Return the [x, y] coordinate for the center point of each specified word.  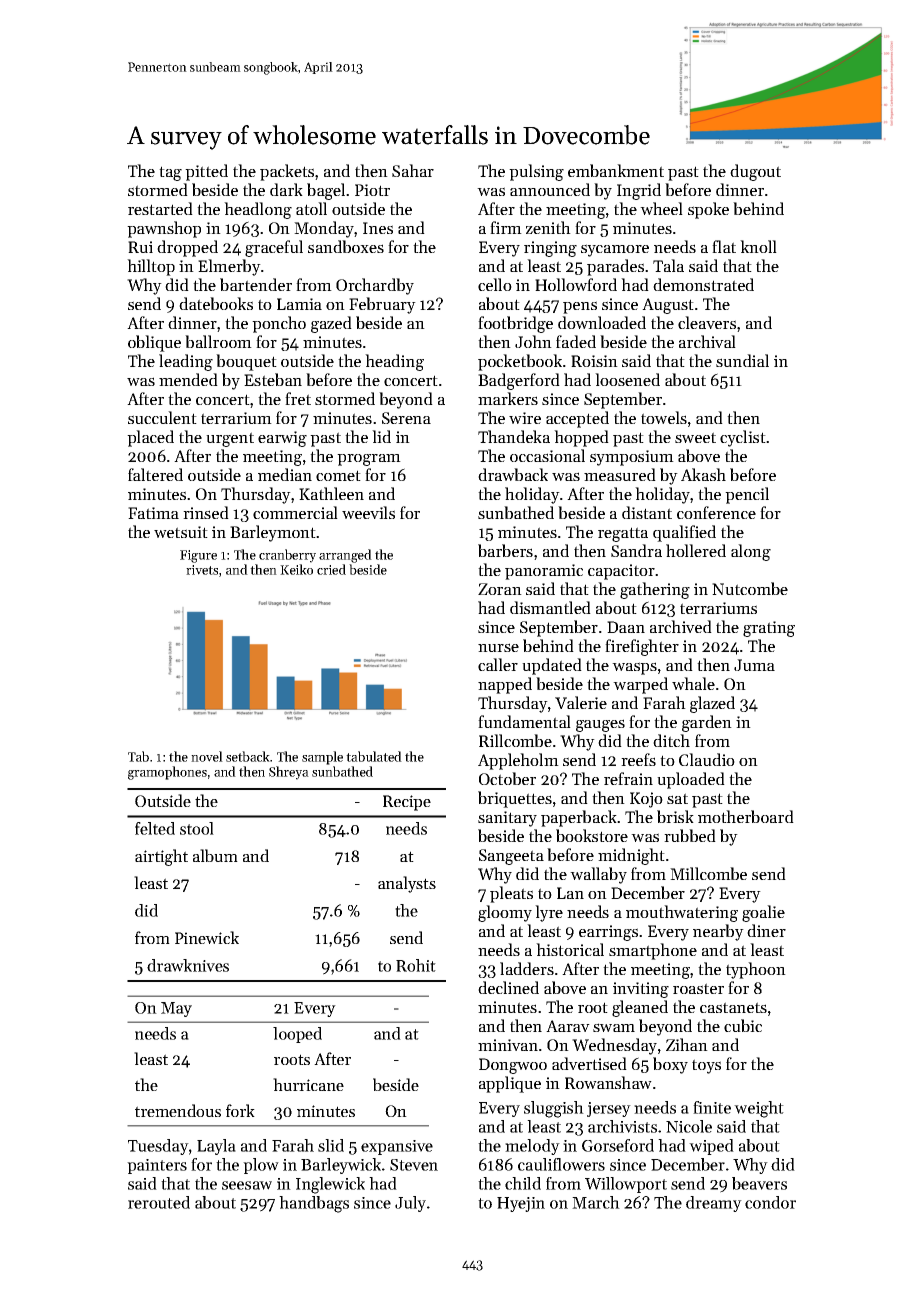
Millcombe [708, 873]
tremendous [178, 1110]
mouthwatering [682, 913]
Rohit [416, 965]
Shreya [289, 773]
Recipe [407, 803]
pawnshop [164, 229]
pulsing [536, 172]
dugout [755, 172]
